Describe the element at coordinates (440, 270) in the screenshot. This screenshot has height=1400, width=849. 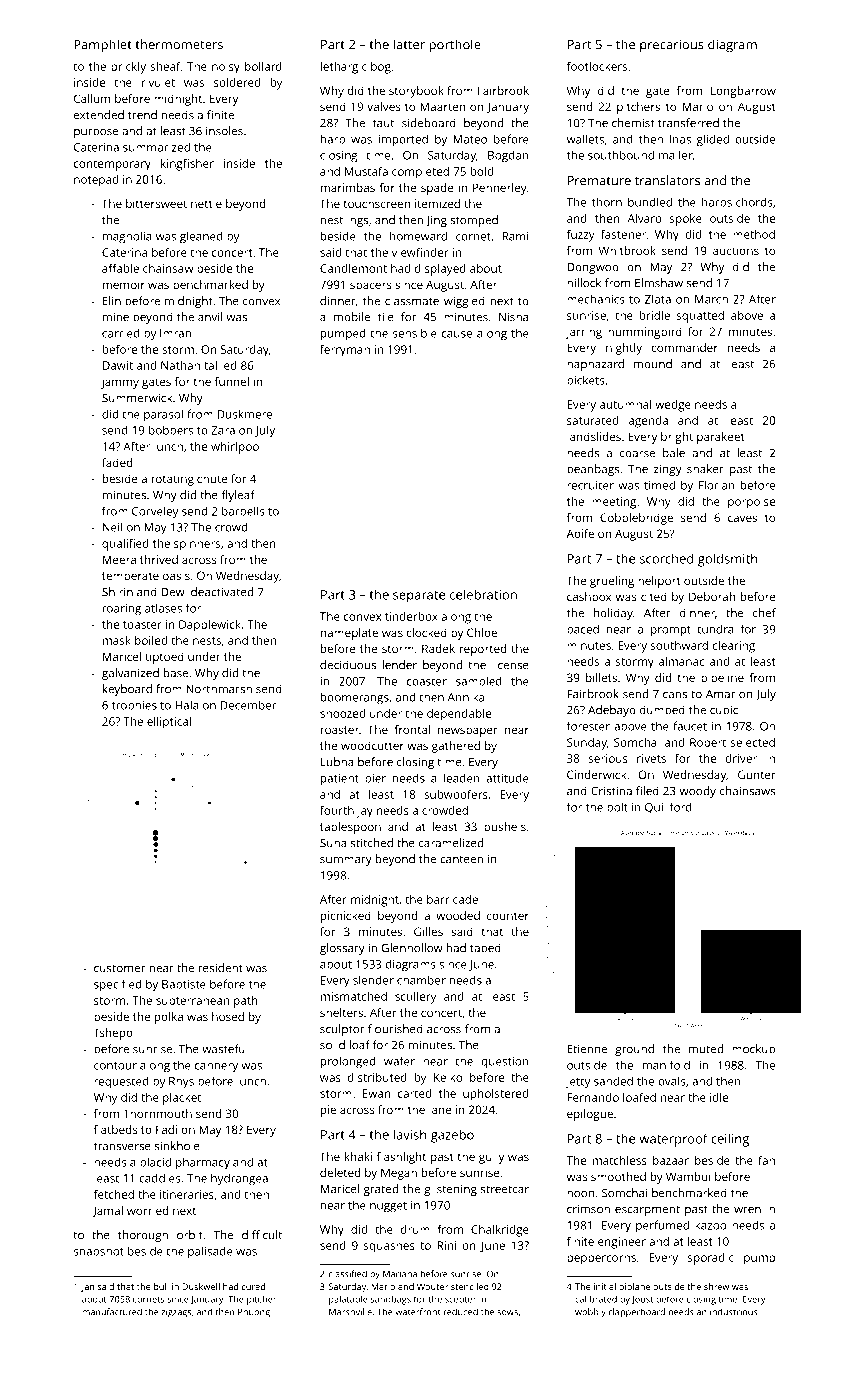
I see `displayed` at that location.
